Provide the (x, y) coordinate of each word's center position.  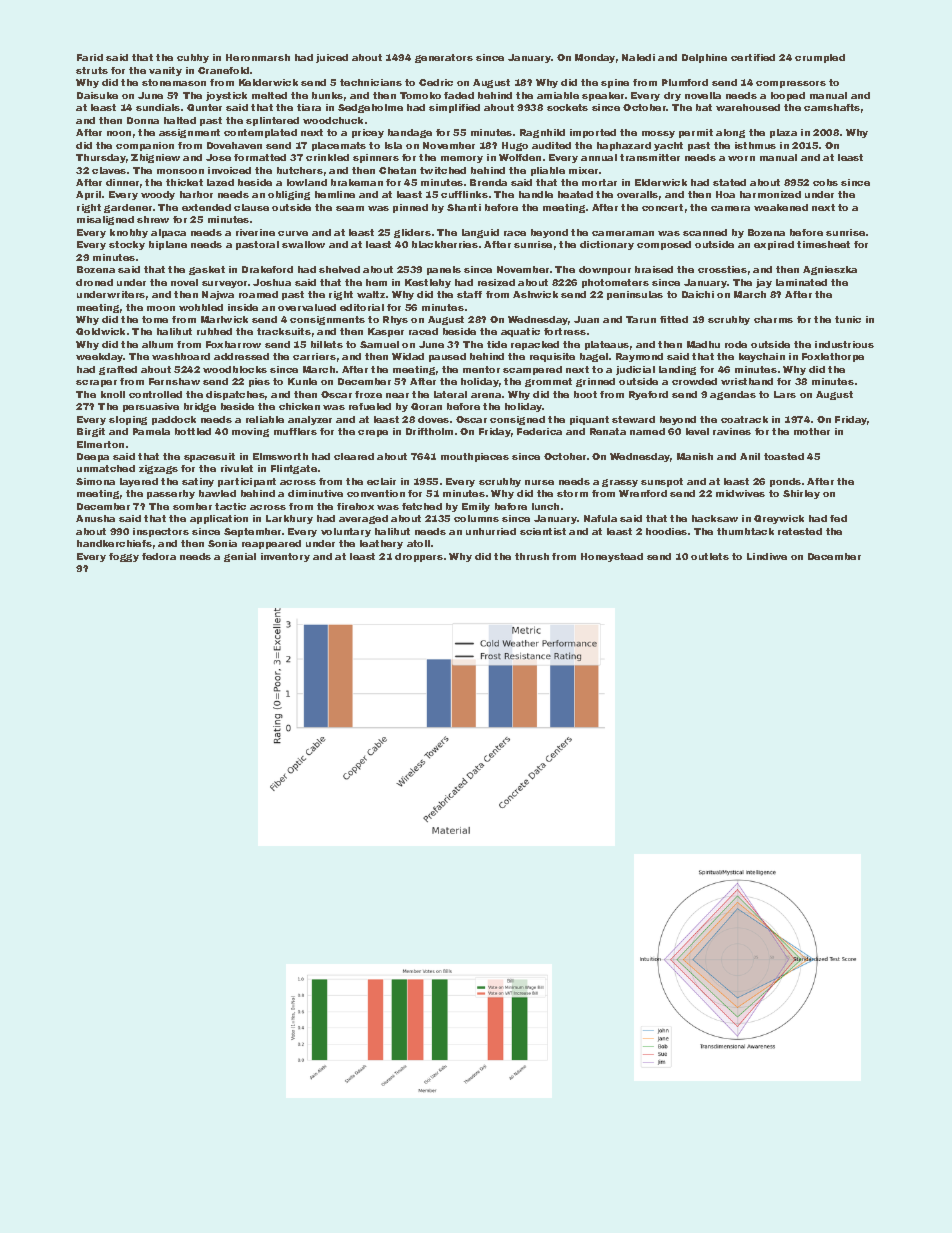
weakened (781, 207)
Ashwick (535, 294)
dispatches (235, 395)
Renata (608, 431)
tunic (848, 319)
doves (433, 419)
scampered (532, 370)
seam (350, 208)
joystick (226, 96)
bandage (410, 133)
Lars (785, 394)
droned (94, 282)
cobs (825, 182)
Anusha (95, 518)
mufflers (295, 431)
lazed (220, 182)
